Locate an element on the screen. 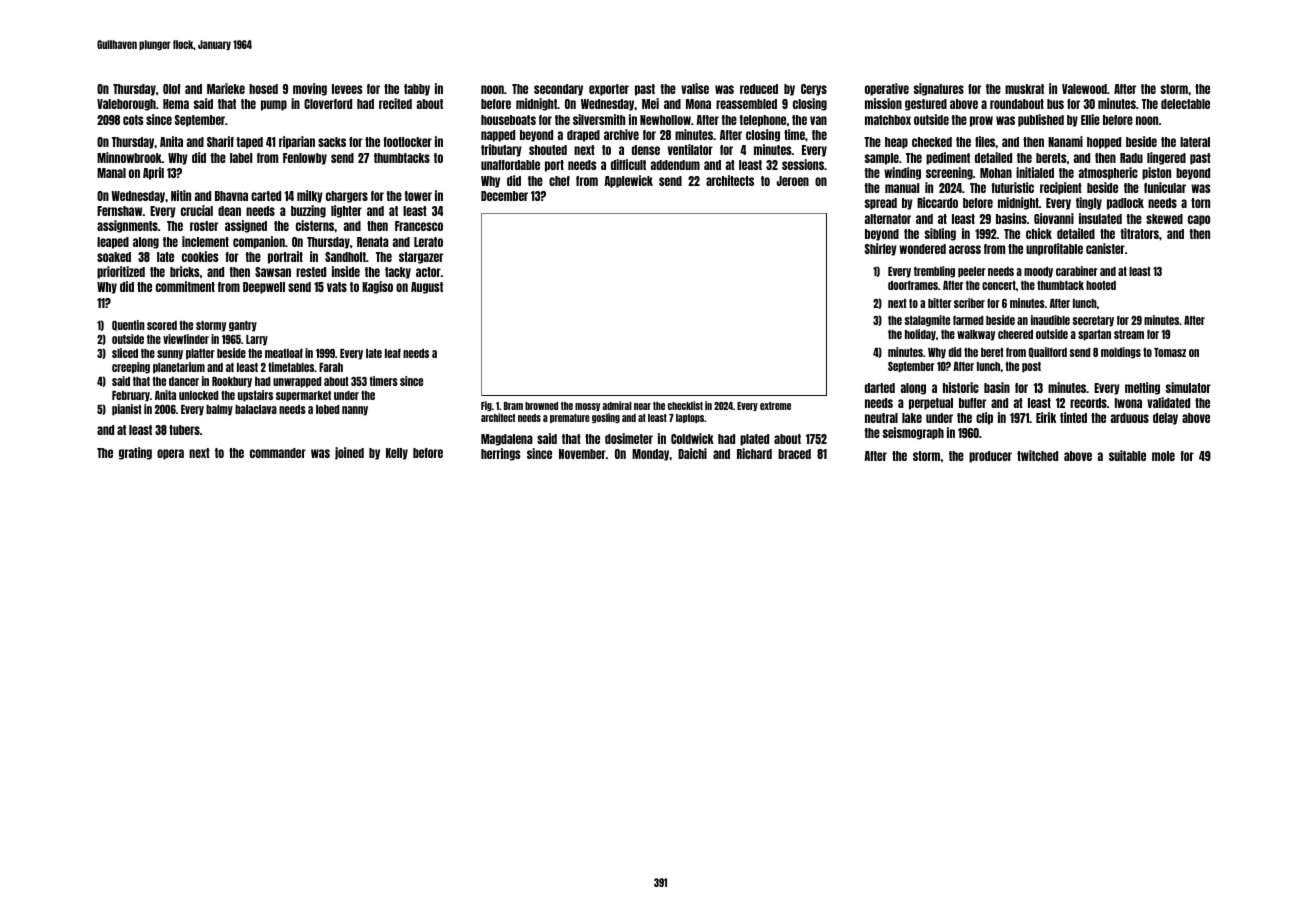 The image size is (1308, 924). mole is located at coordinates (1163, 456).
